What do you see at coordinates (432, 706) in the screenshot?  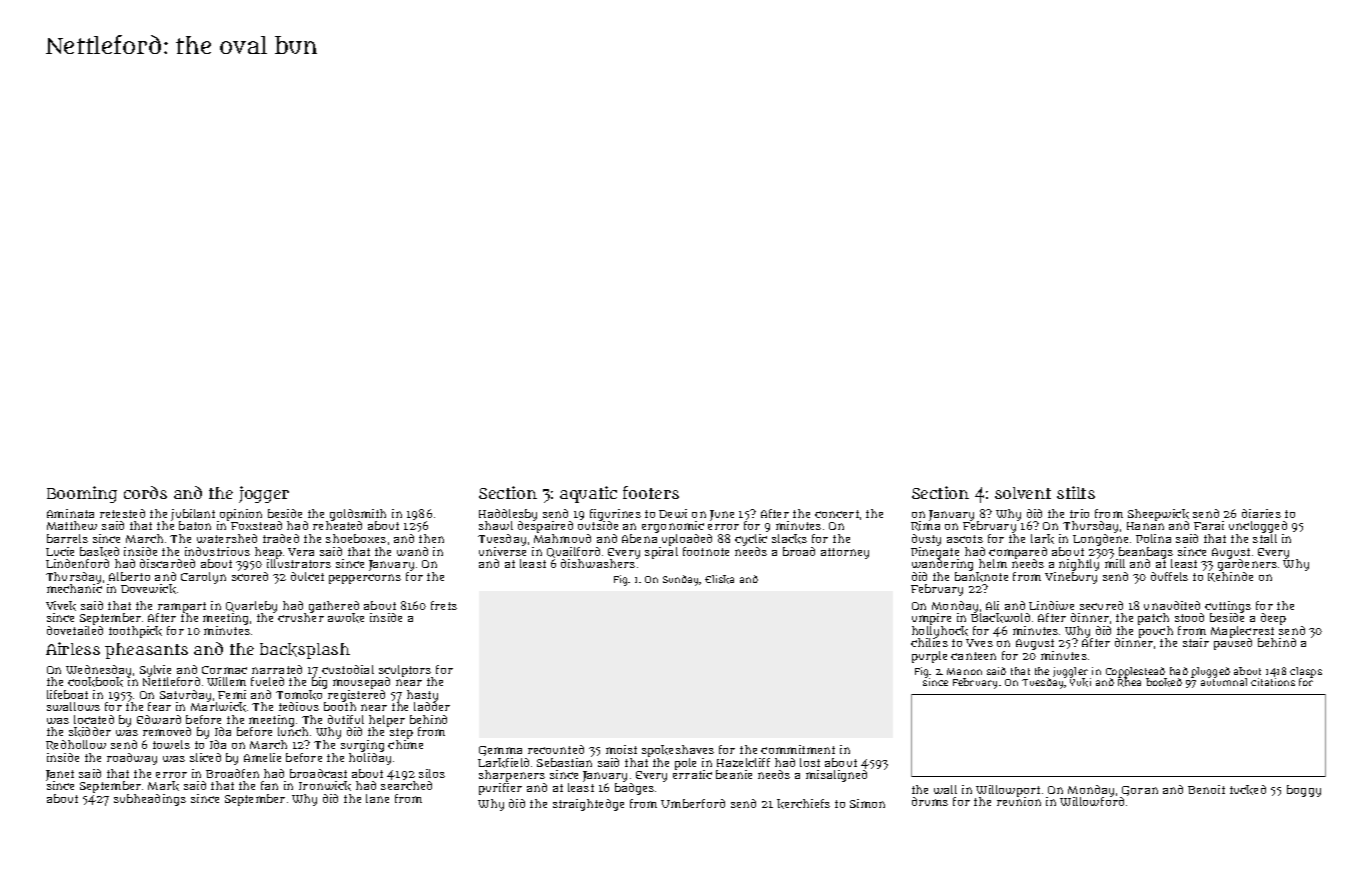 I see `ladder` at bounding box center [432, 706].
